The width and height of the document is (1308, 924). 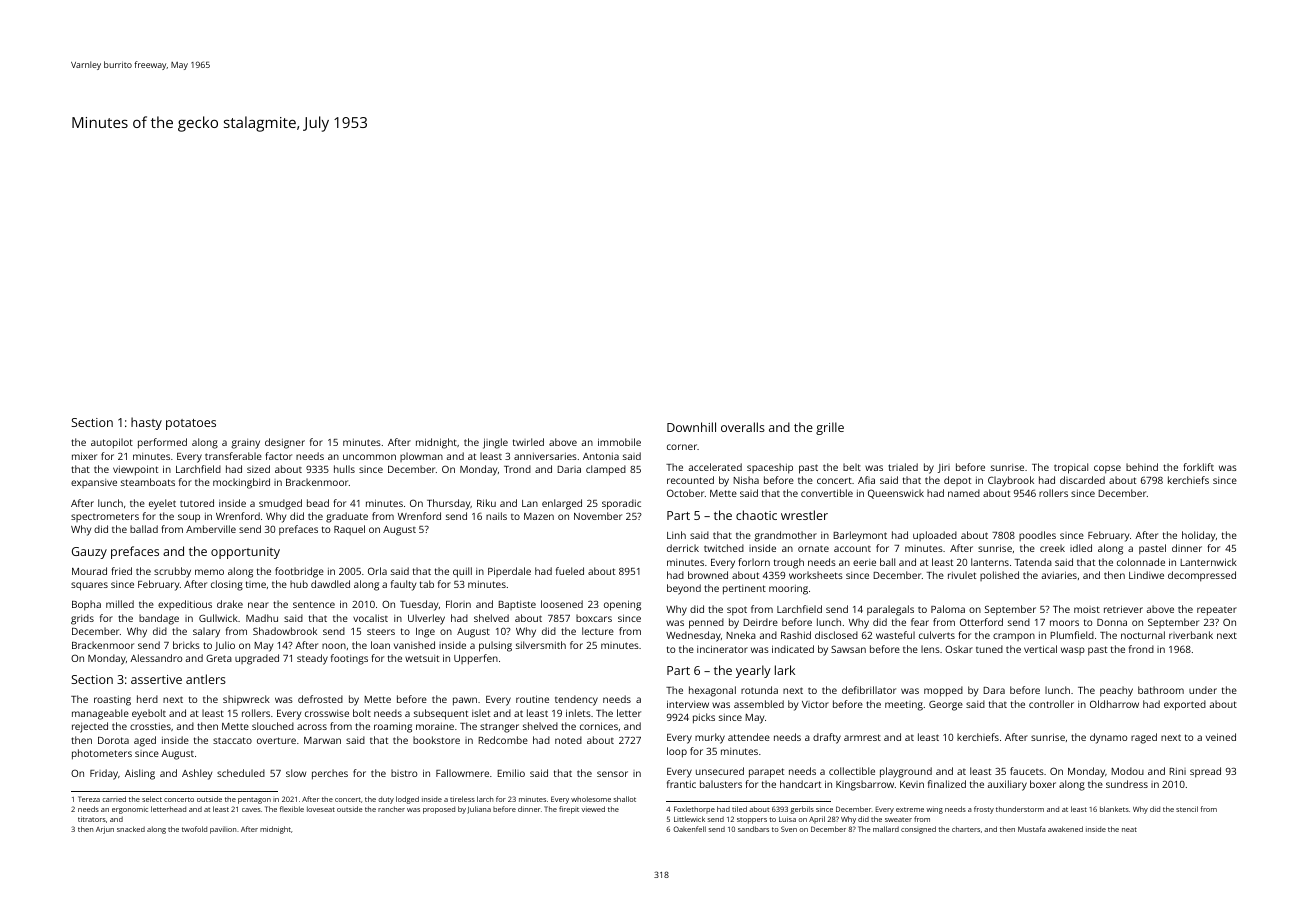 I want to click on Lanternwick, so click(x=1208, y=562).
